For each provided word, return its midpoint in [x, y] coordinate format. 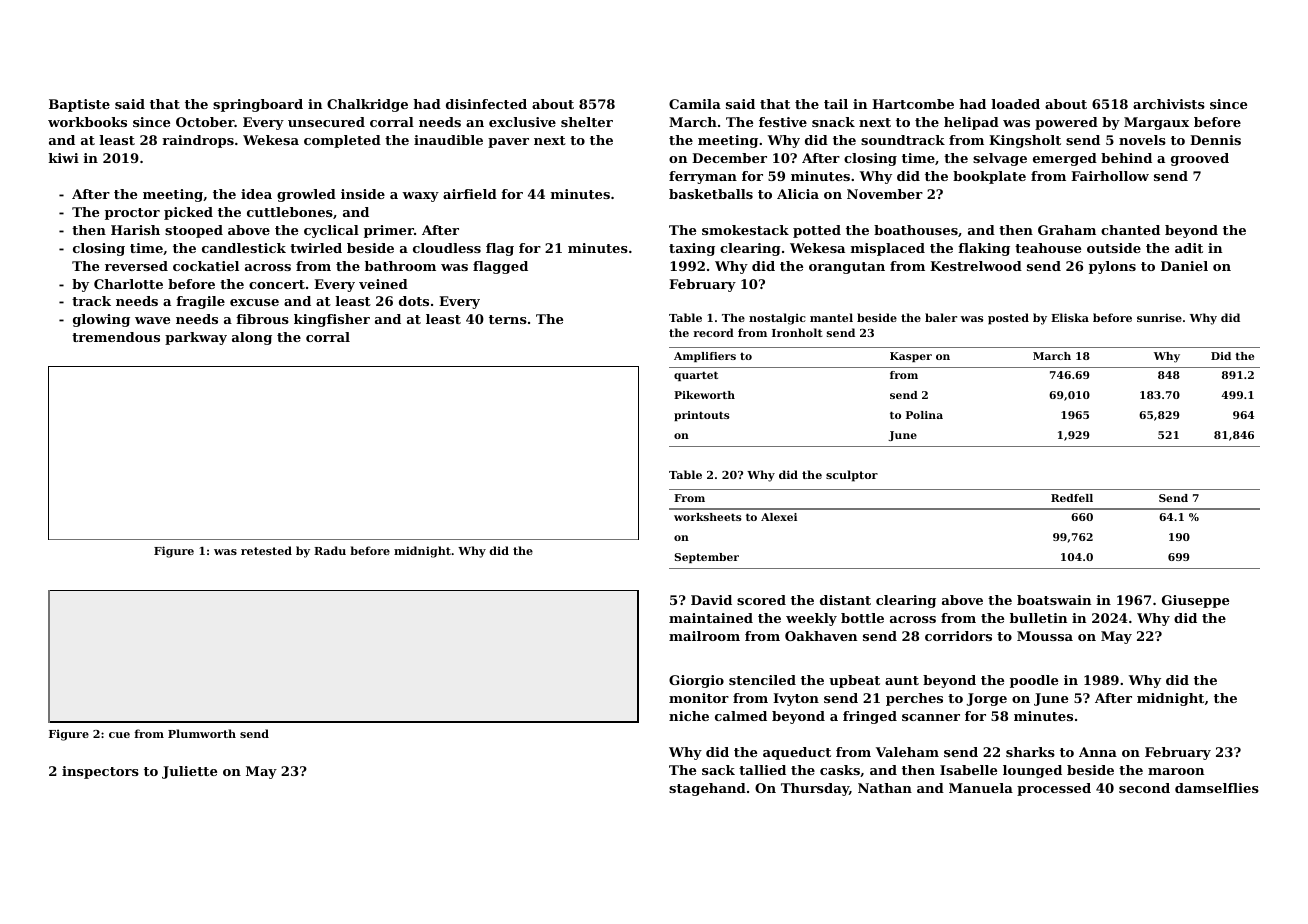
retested [266, 550]
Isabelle [968, 770]
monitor [699, 698]
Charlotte [128, 284]
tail [836, 104]
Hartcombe [913, 104]
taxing [692, 249]
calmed [741, 716]
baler [941, 317]
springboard [258, 105]
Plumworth [202, 733]
